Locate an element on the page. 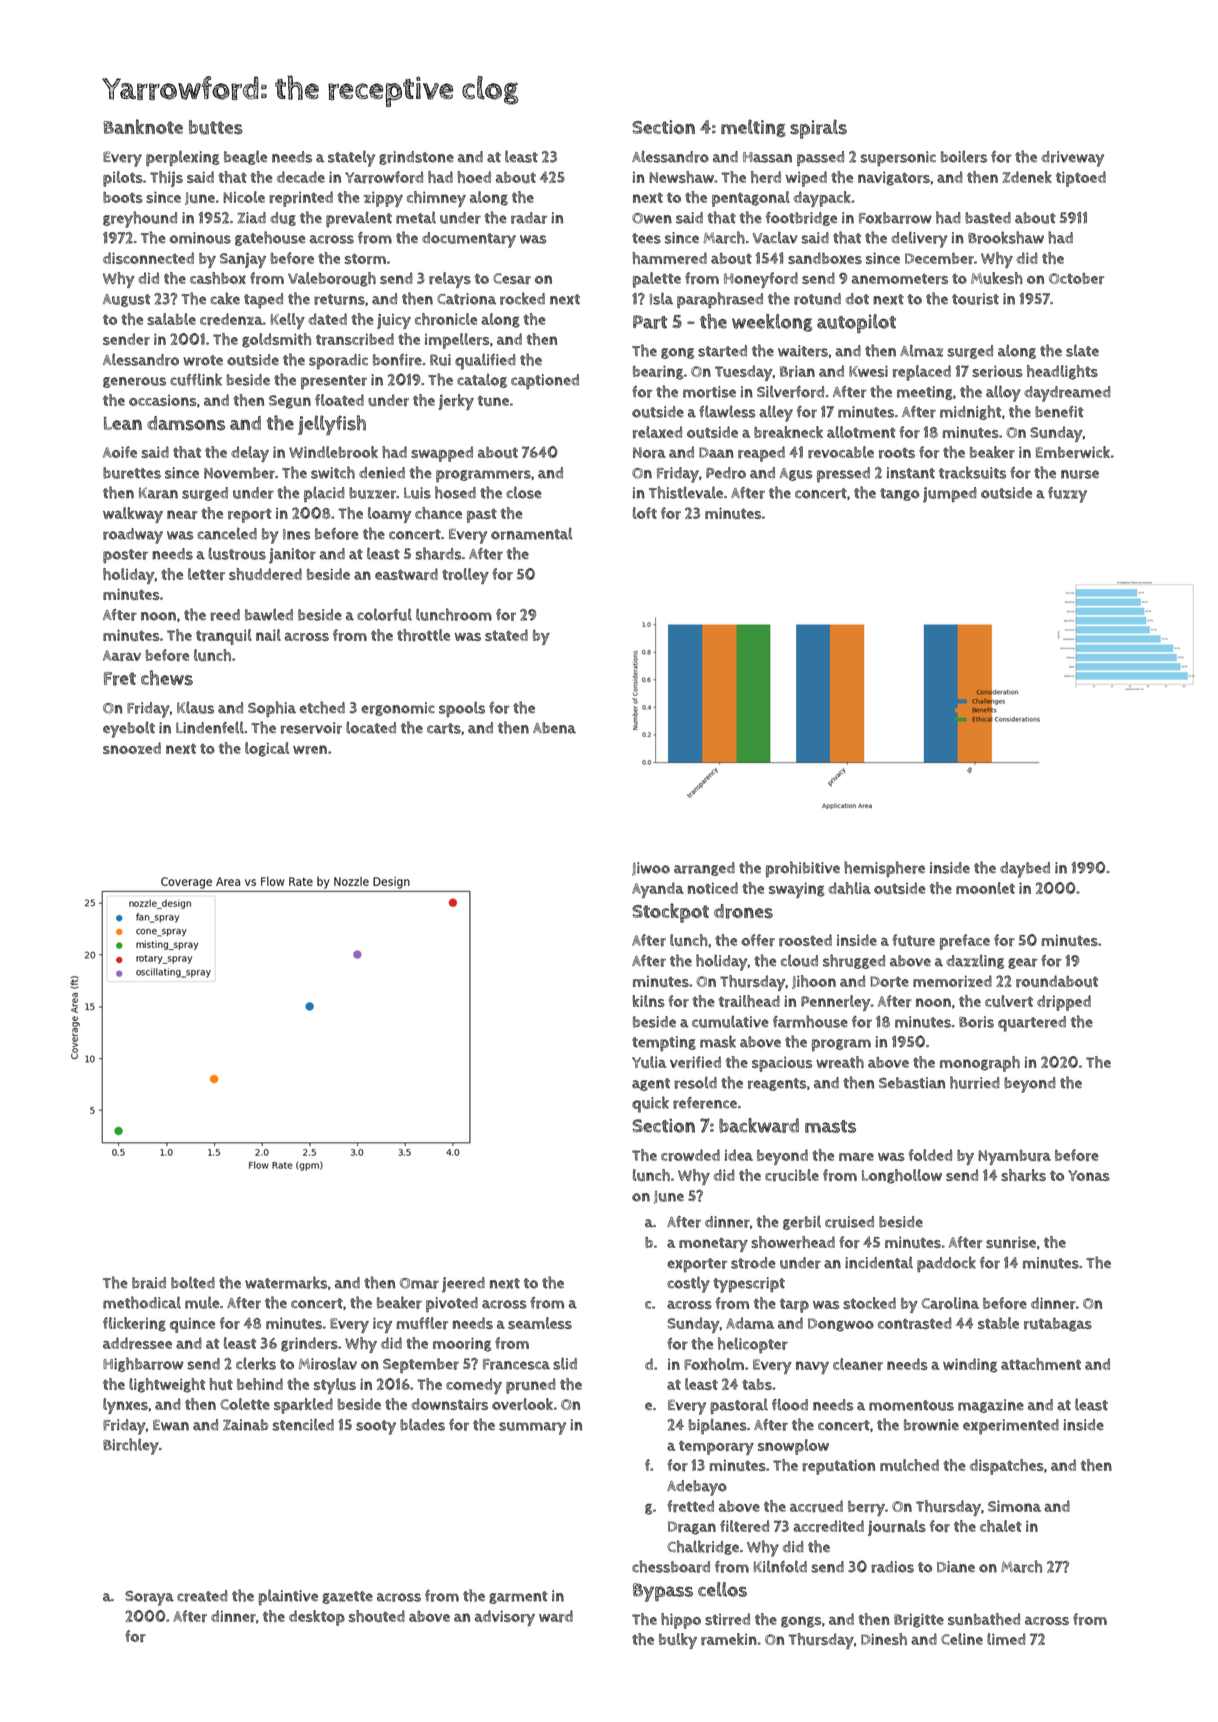 This image has width=1218, height=1722. seamless is located at coordinates (540, 1323).
